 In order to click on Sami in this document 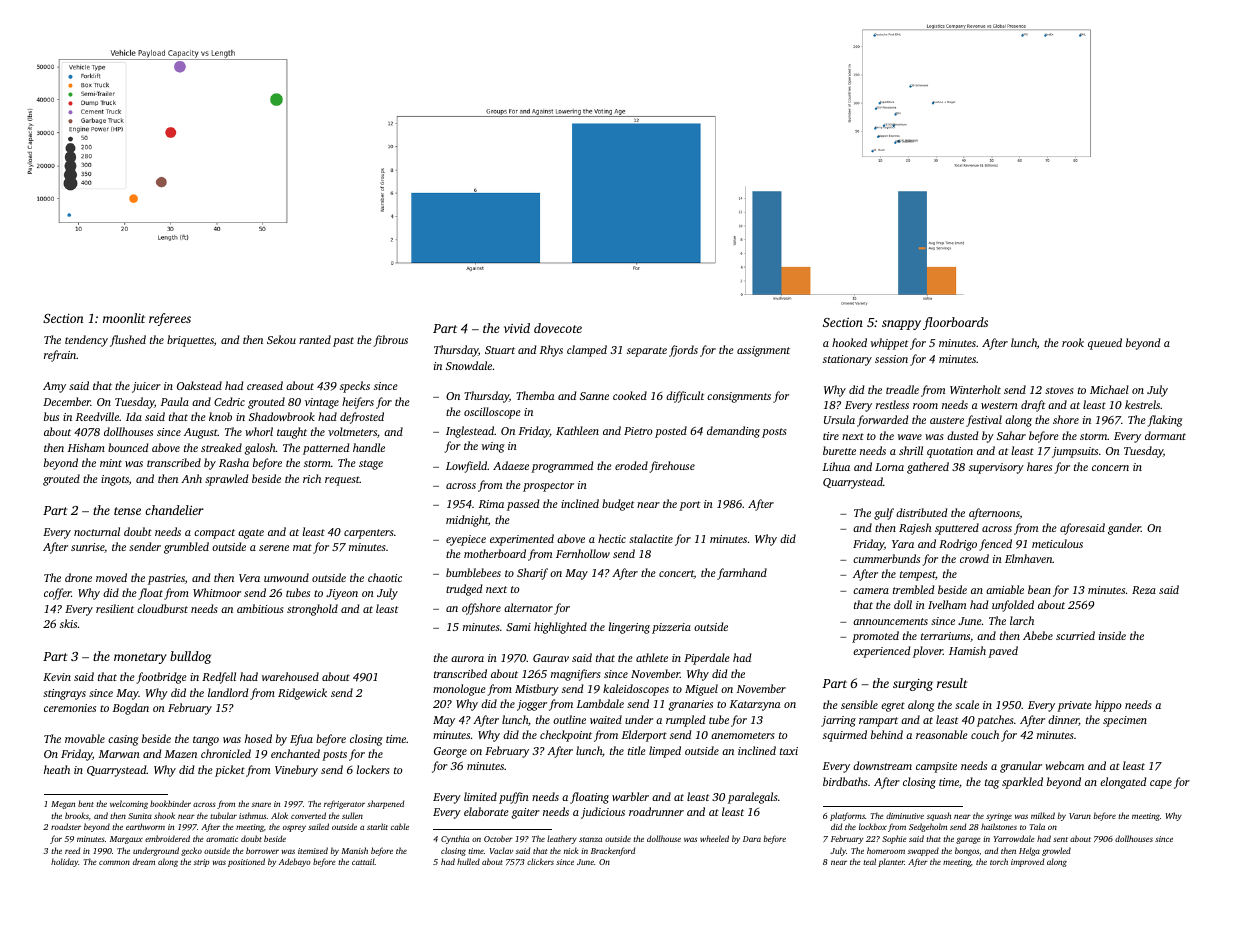, I will do `click(518, 627)`.
